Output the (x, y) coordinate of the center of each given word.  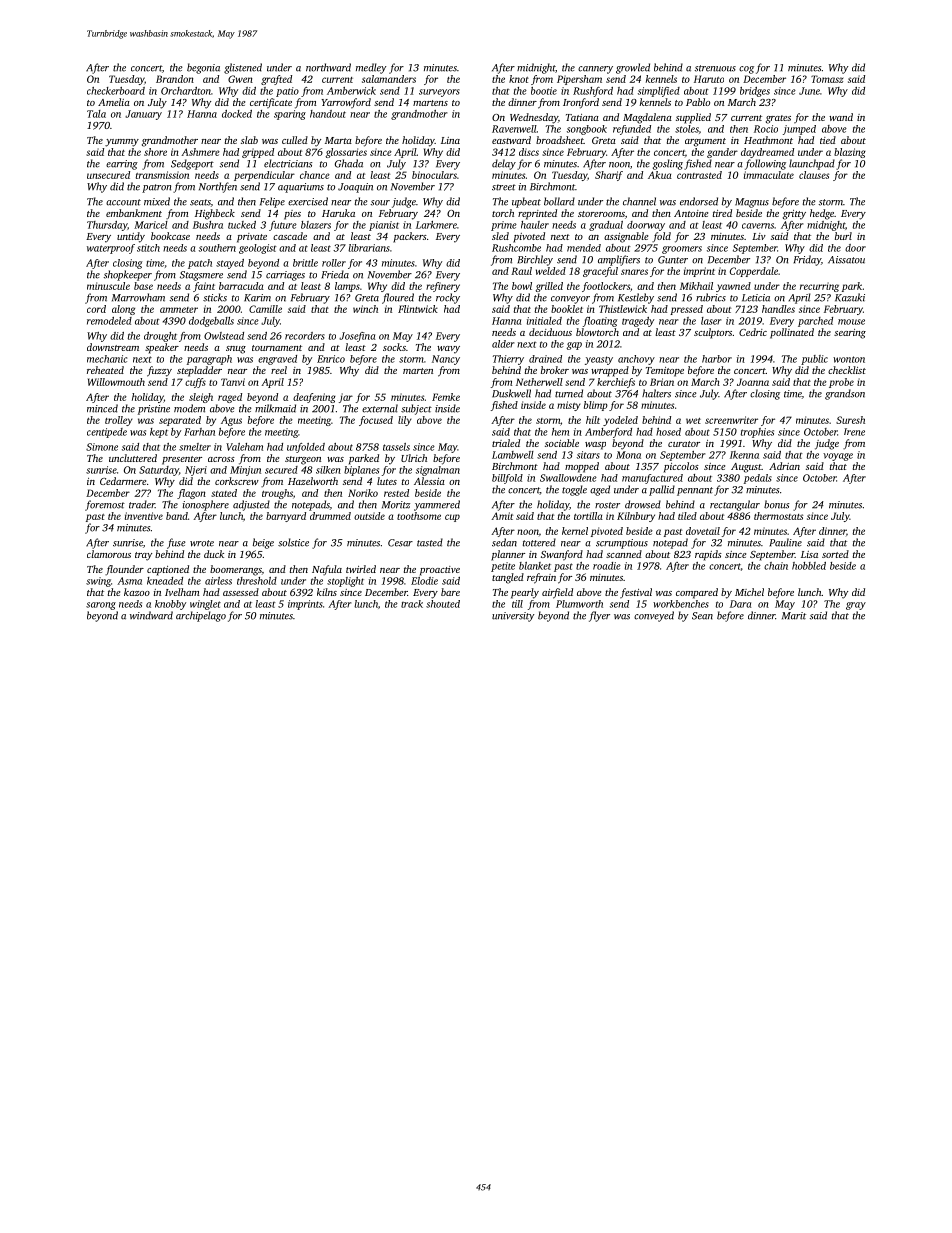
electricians (288, 163)
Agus (231, 421)
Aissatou (846, 260)
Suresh (850, 420)
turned (569, 393)
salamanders (389, 79)
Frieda (335, 274)
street (504, 187)
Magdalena (647, 118)
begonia (203, 68)
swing (98, 582)
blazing (850, 153)
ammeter (179, 310)
